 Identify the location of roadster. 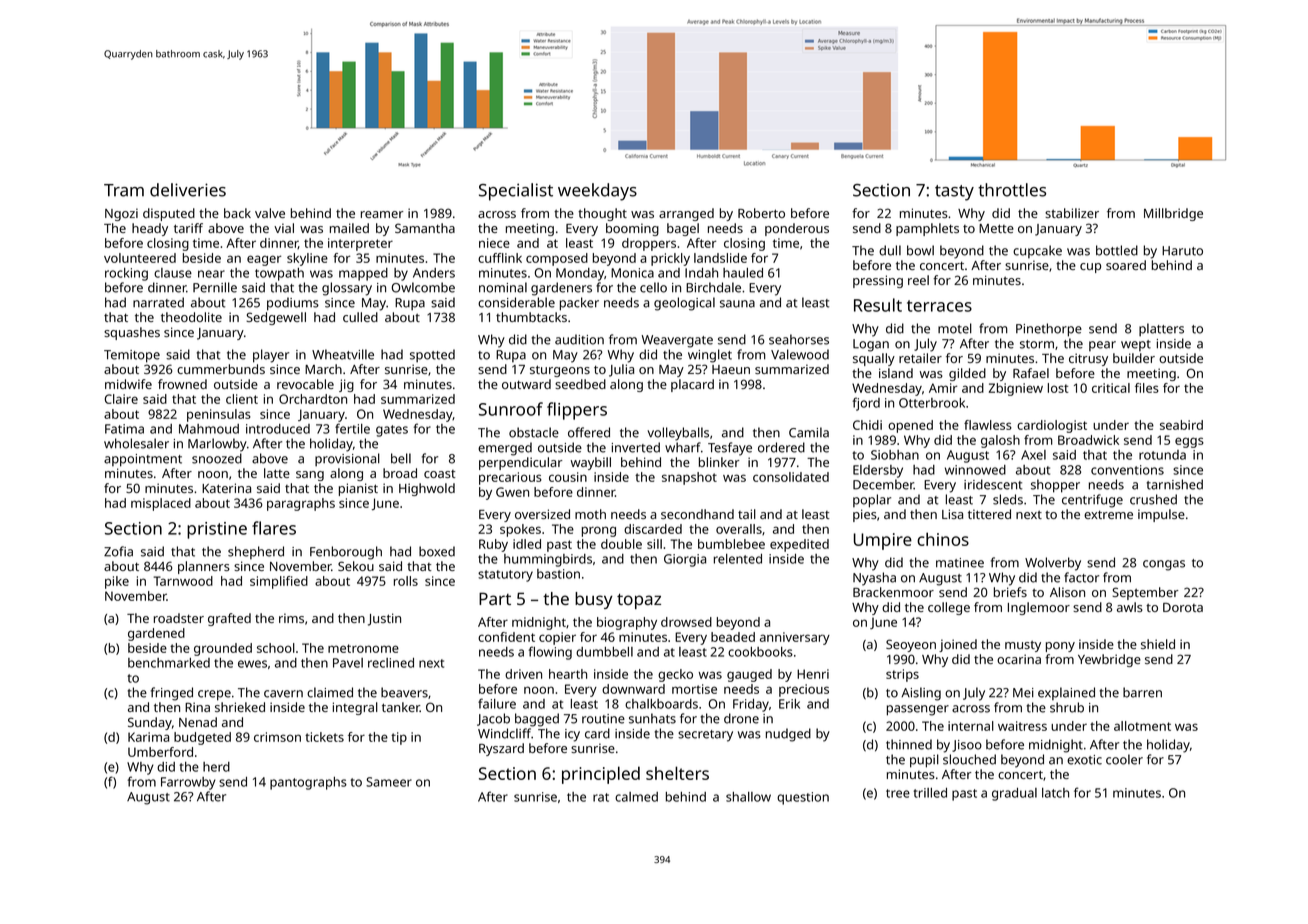
(179, 618).
